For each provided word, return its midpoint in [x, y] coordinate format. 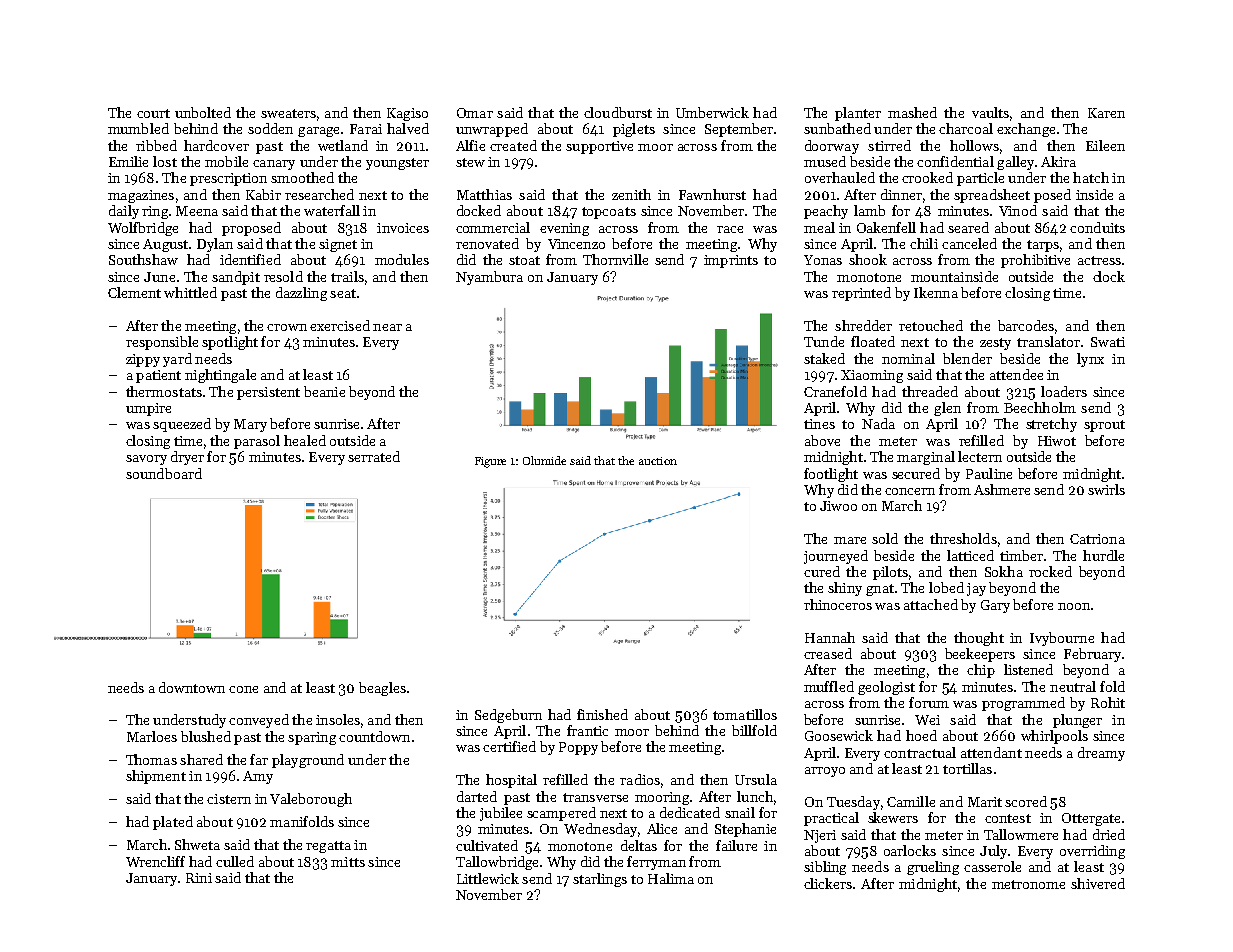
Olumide [544, 460]
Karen [1106, 113]
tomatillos [745, 714]
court [153, 113]
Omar [475, 113]
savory [146, 460]
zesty [995, 344]
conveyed [259, 721]
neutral [1073, 686]
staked [824, 358]
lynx [1090, 360]
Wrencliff [155, 861]
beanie [324, 391]
